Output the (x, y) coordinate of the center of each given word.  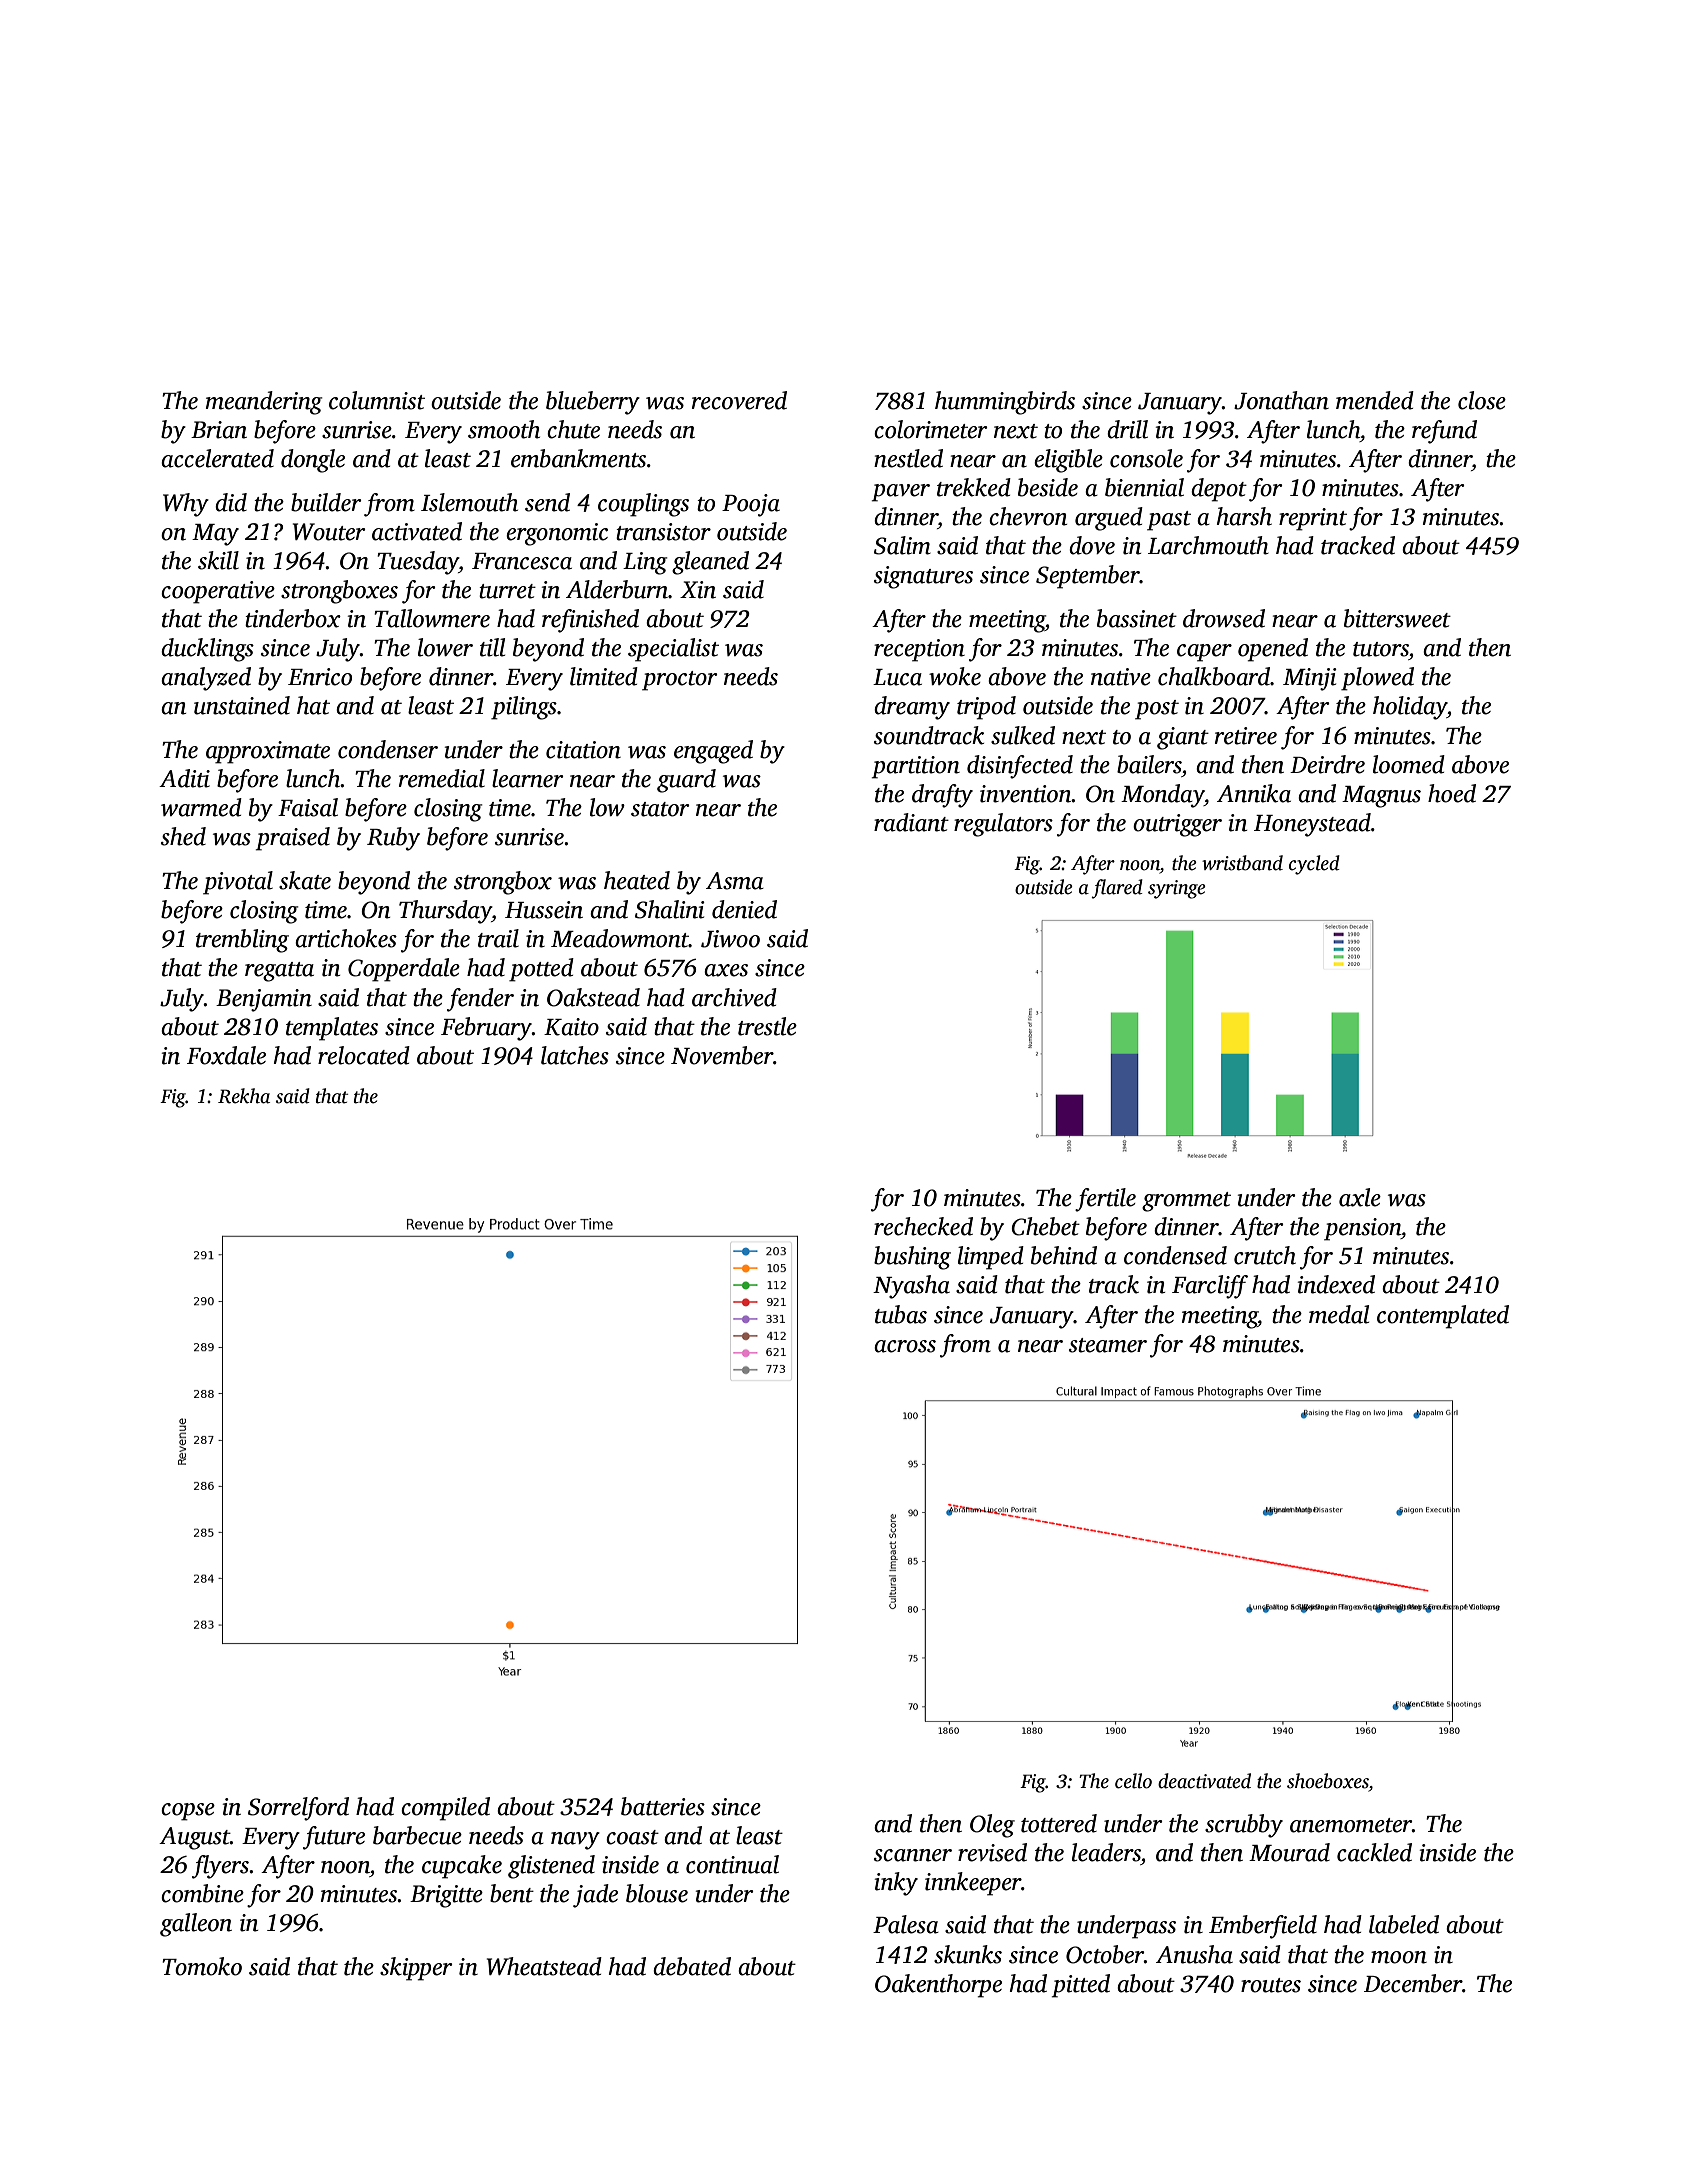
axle (1360, 1197)
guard (686, 781)
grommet (1186, 1202)
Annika (1254, 793)
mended (1375, 400)
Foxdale (226, 1055)
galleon (196, 1925)
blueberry (593, 403)
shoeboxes (1328, 1781)
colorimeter (930, 429)
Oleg (992, 1826)
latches (575, 1055)
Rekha (244, 1096)
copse (188, 1812)
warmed (201, 807)
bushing (912, 1258)
